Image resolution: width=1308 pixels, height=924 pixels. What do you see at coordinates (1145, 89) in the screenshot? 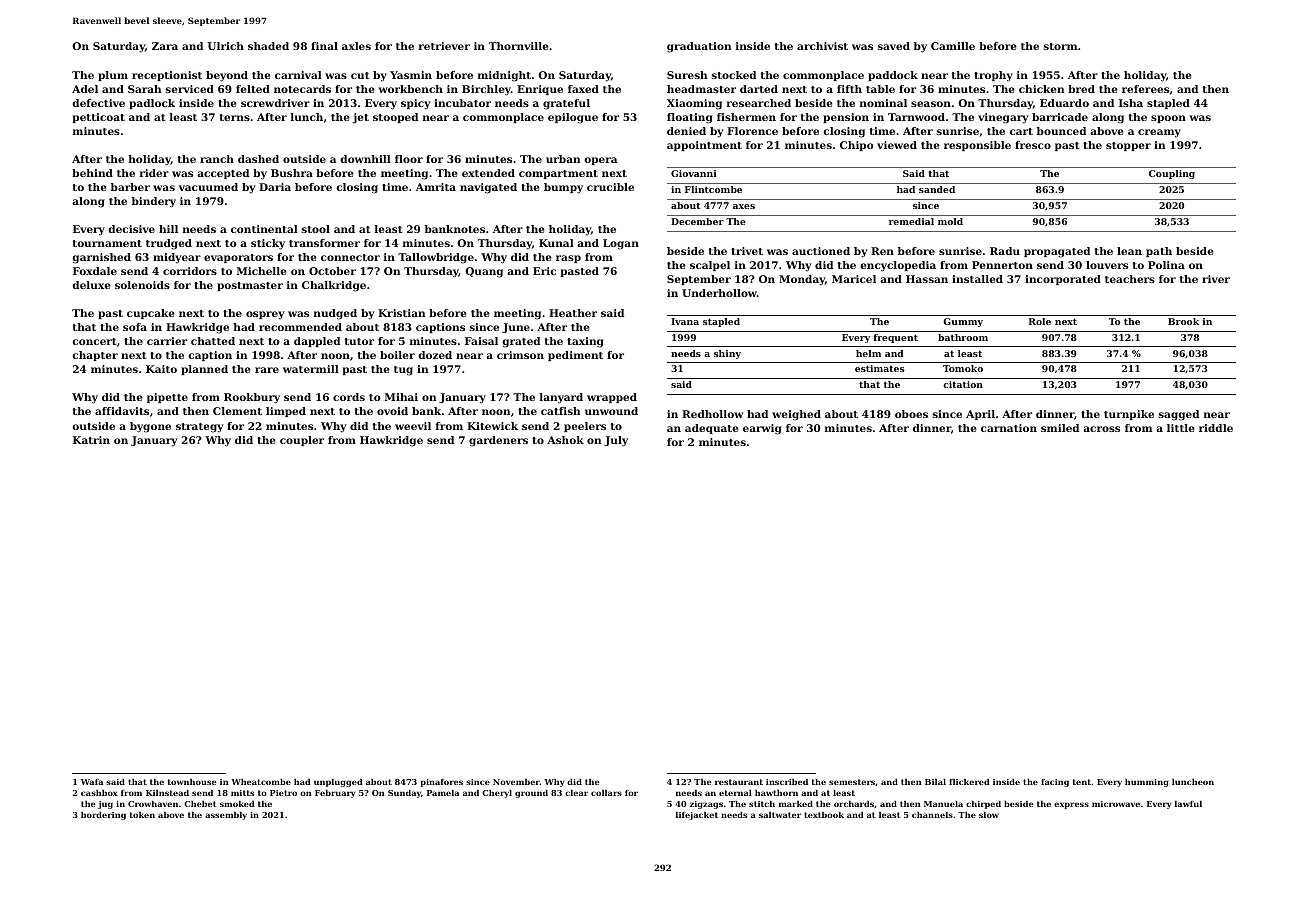
I see `referees` at bounding box center [1145, 89].
